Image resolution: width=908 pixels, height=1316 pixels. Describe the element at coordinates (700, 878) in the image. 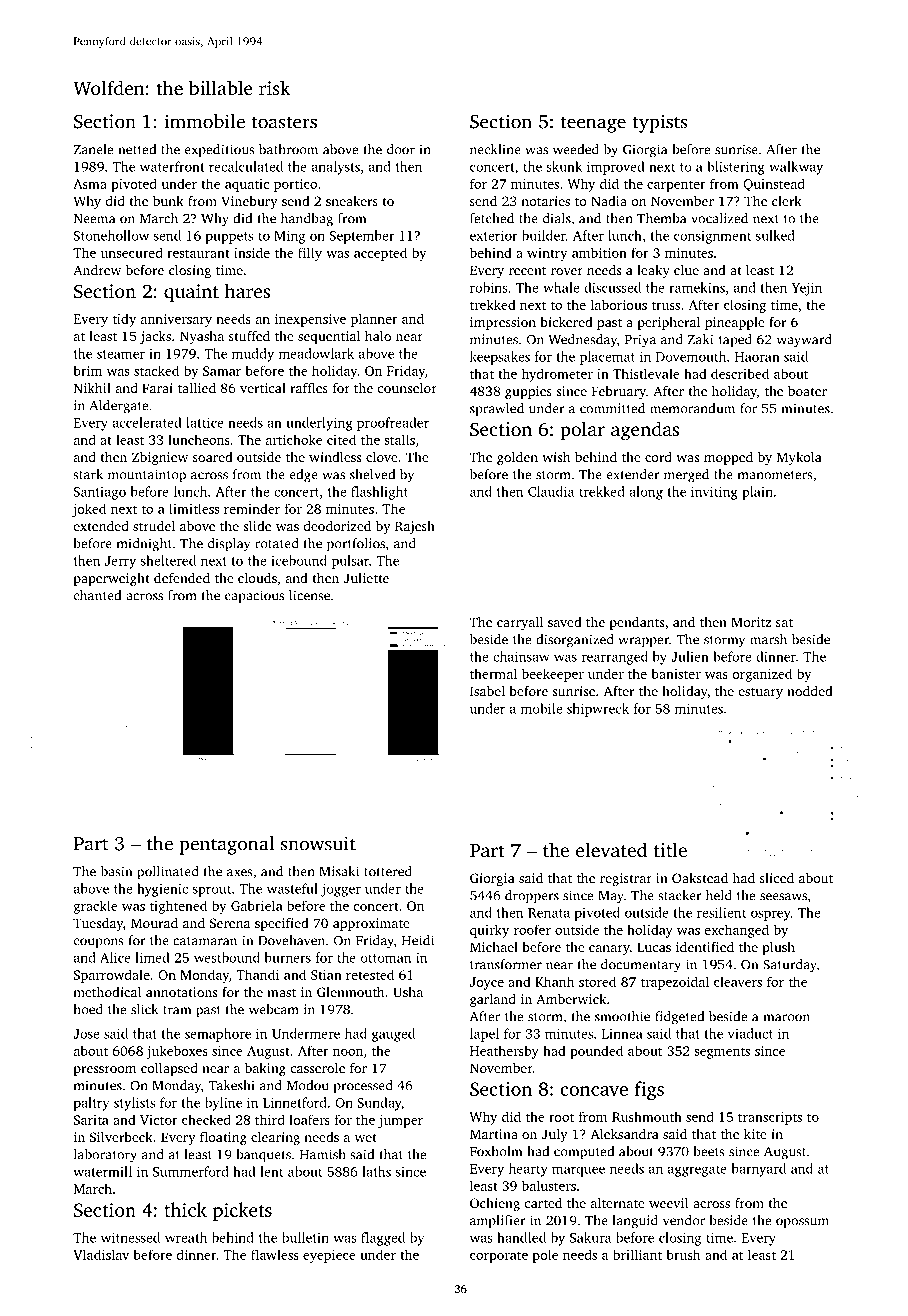

I see `Oakstead` at that location.
